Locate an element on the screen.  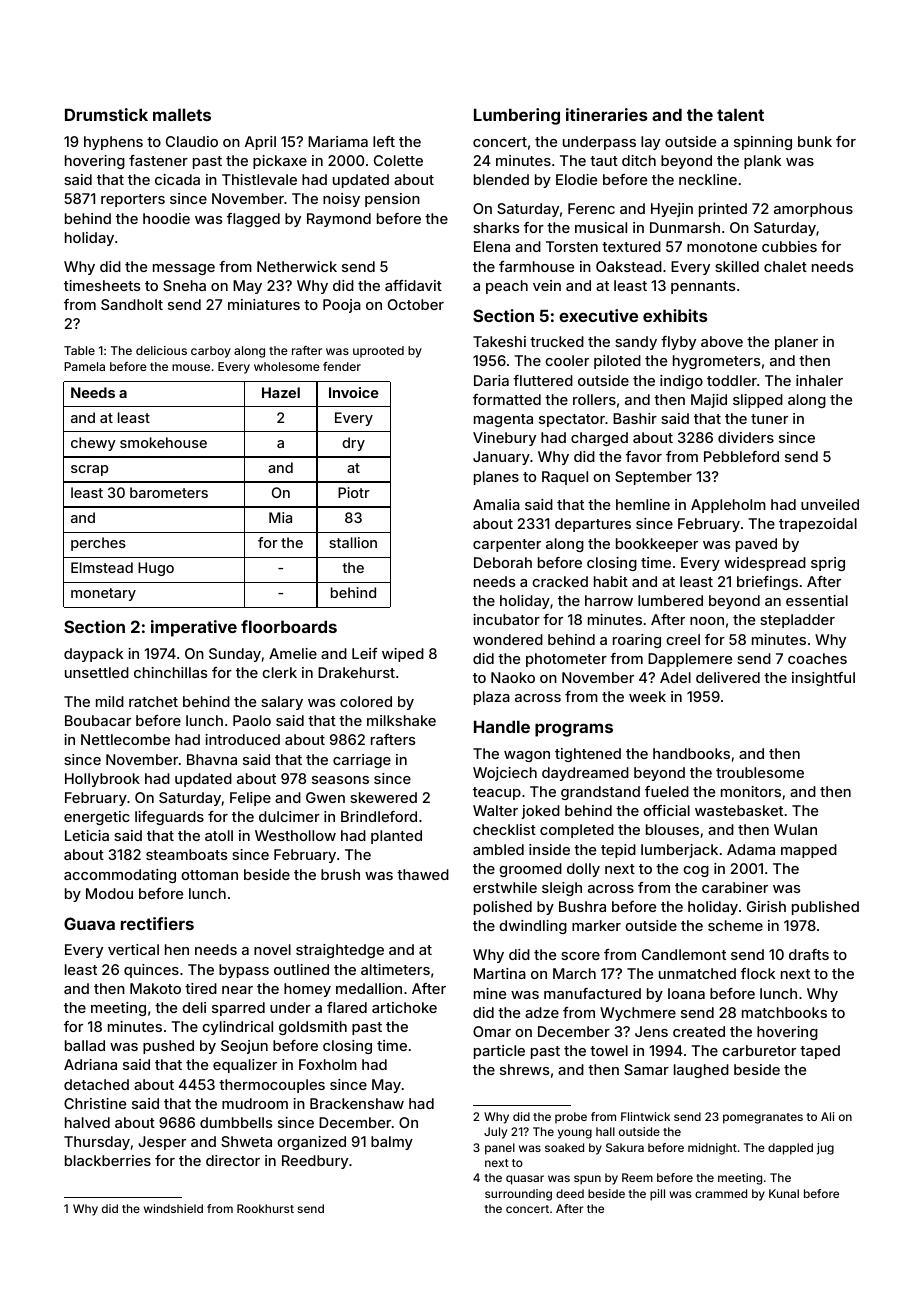
Elmstead is located at coordinates (102, 567).
